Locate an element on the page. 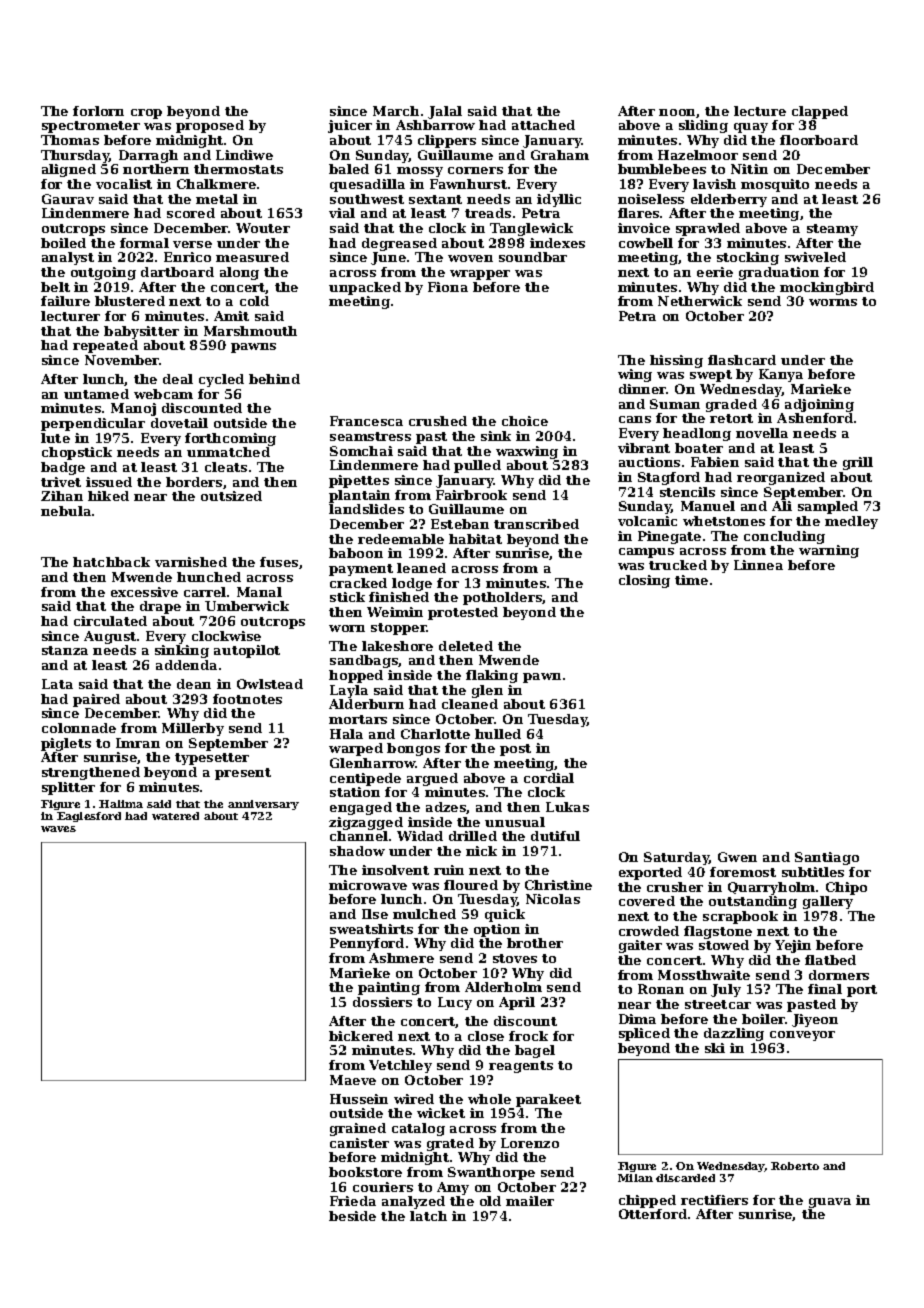 The width and height of the image is (924, 1308). quick is located at coordinates (505, 915).
